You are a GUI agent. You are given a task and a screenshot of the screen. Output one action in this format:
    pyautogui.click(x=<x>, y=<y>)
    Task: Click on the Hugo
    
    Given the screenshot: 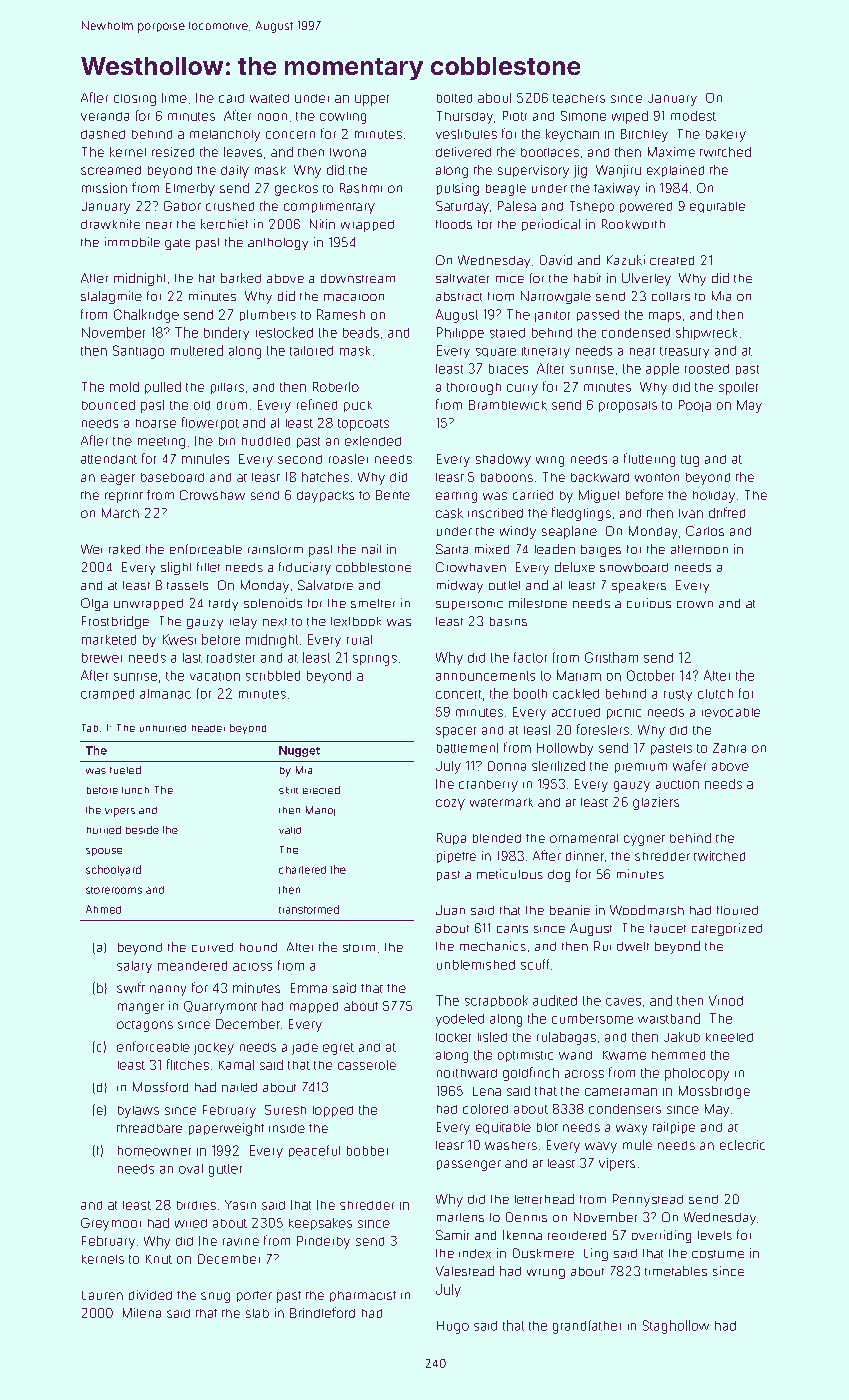 What is the action you would take?
    pyautogui.click(x=453, y=1327)
